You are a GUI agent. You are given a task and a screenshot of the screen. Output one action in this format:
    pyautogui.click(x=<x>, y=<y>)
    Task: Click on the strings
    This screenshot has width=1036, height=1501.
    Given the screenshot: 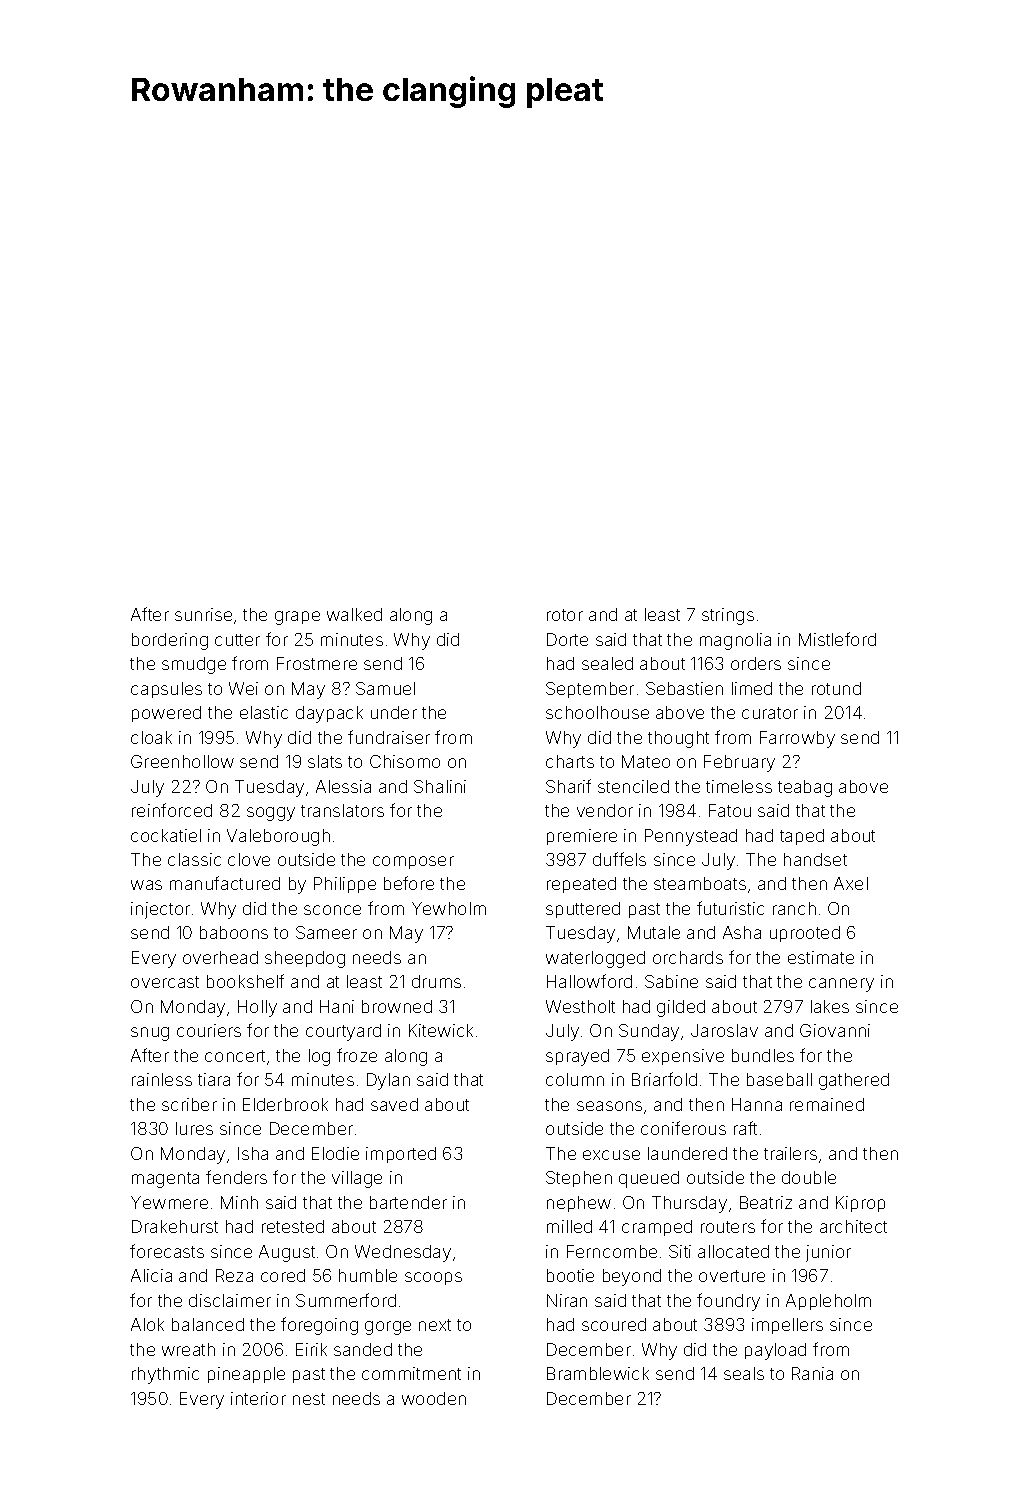 What is the action you would take?
    pyautogui.click(x=728, y=616)
